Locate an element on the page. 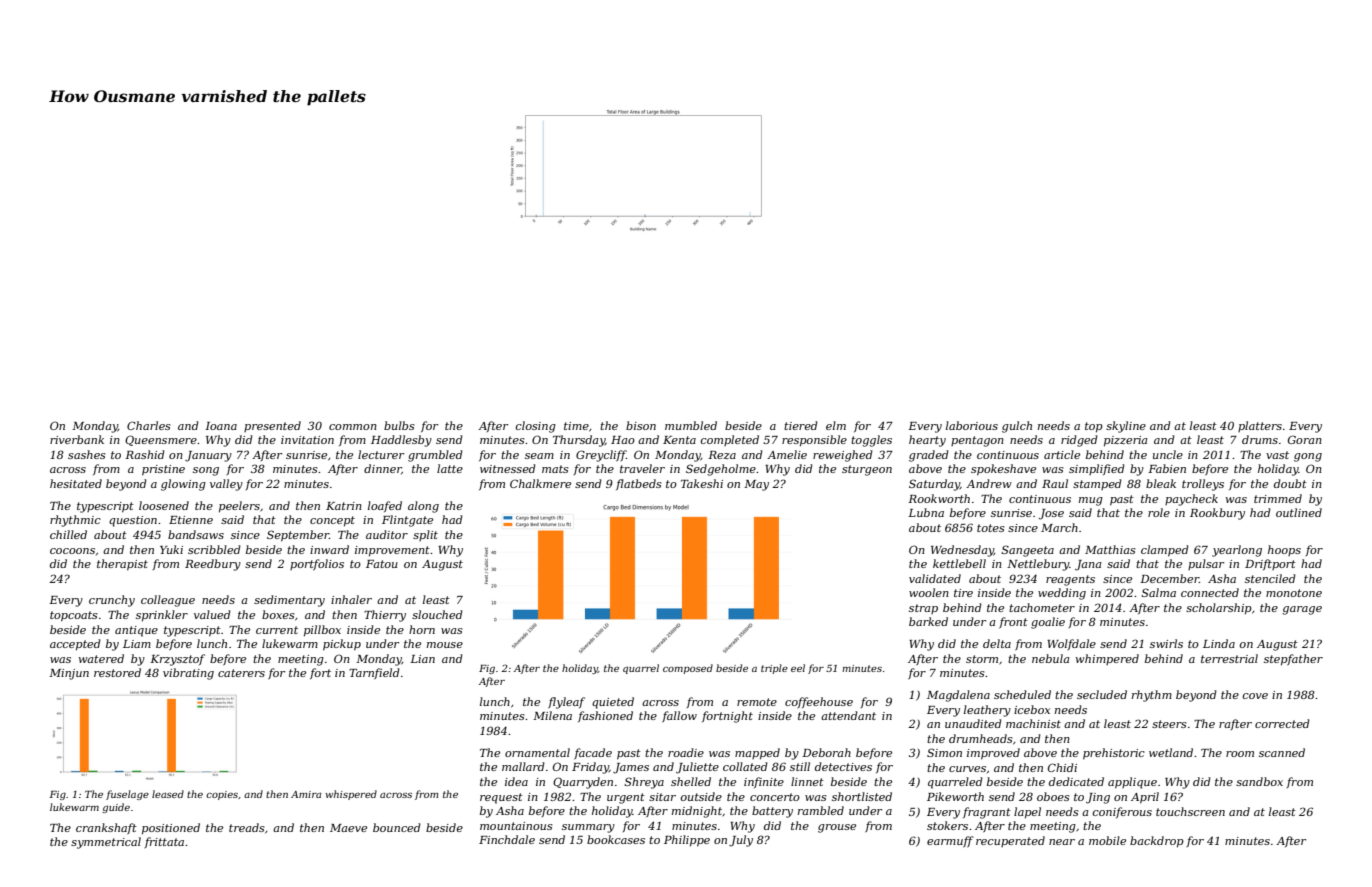 The image size is (1372, 887). stenciled is located at coordinates (1270, 578).
